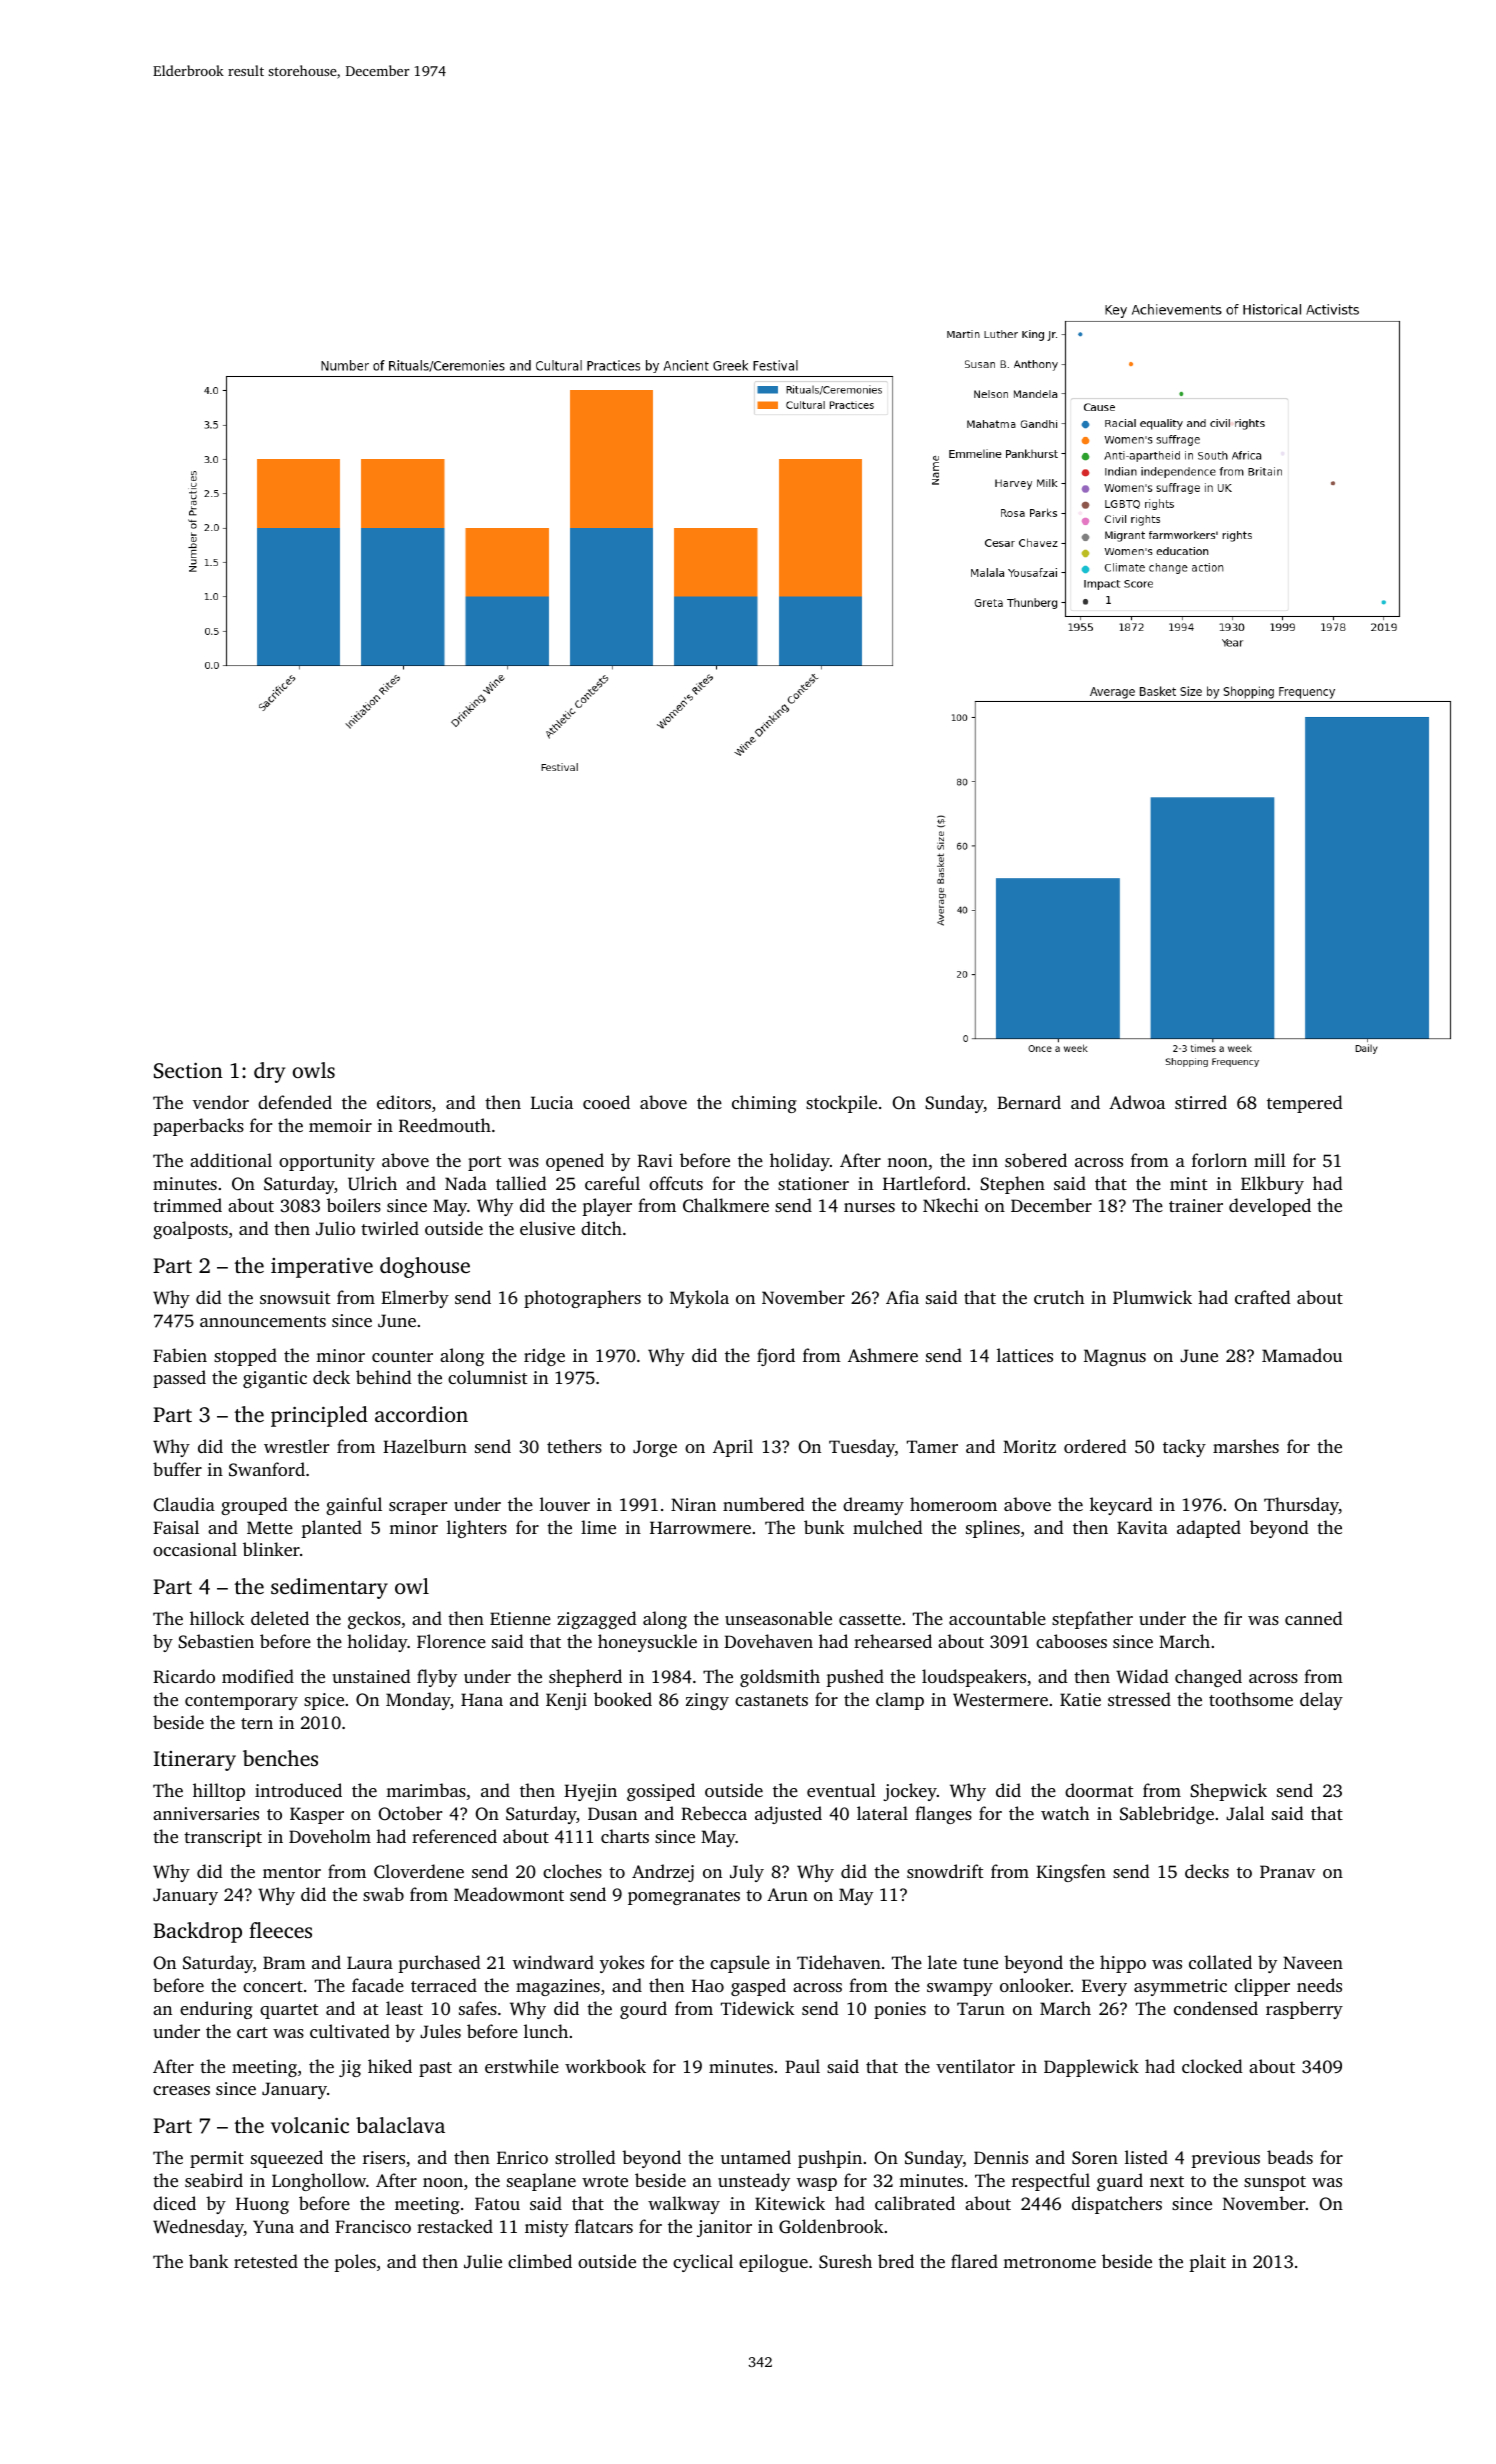 The height and width of the screenshot is (2464, 1496). I want to click on buffer, so click(177, 1469).
